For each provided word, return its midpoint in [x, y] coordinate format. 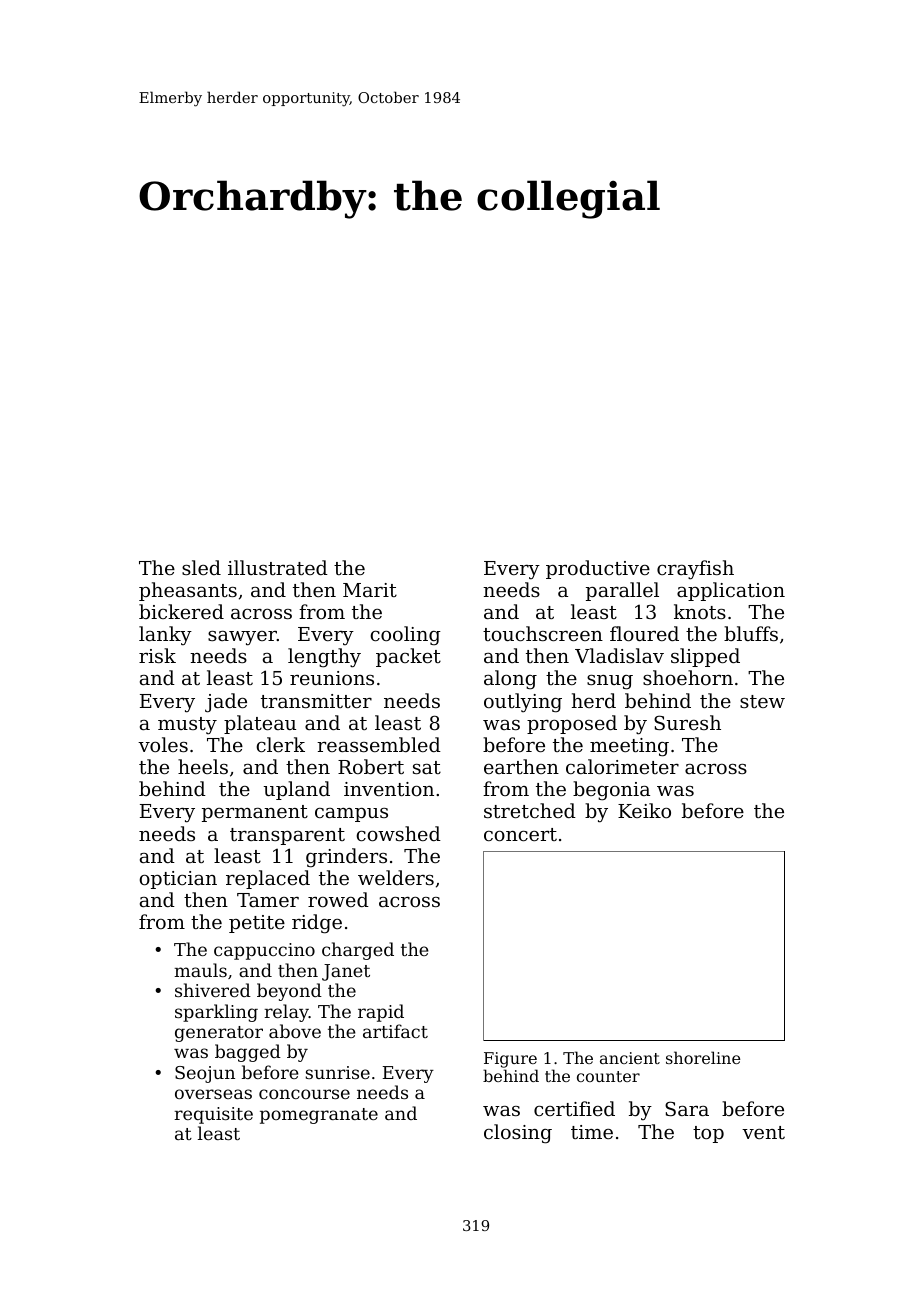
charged [358, 951]
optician [178, 880]
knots [700, 611]
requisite [213, 1115]
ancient [630, 1058]
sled [201, 567]
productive [598, 569]
